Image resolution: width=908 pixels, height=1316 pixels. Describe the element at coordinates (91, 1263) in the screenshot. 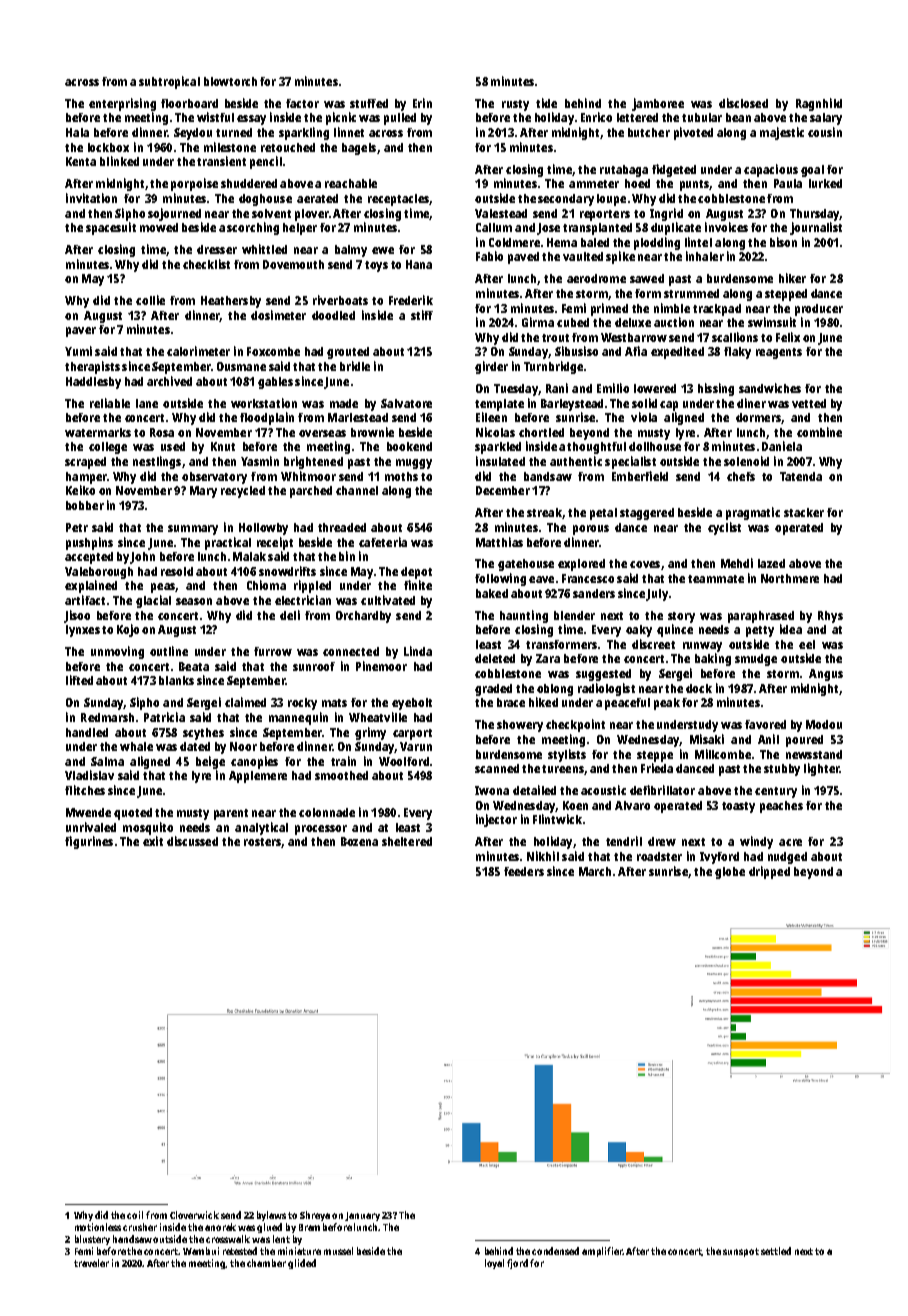

I see `traveler` at that location.
